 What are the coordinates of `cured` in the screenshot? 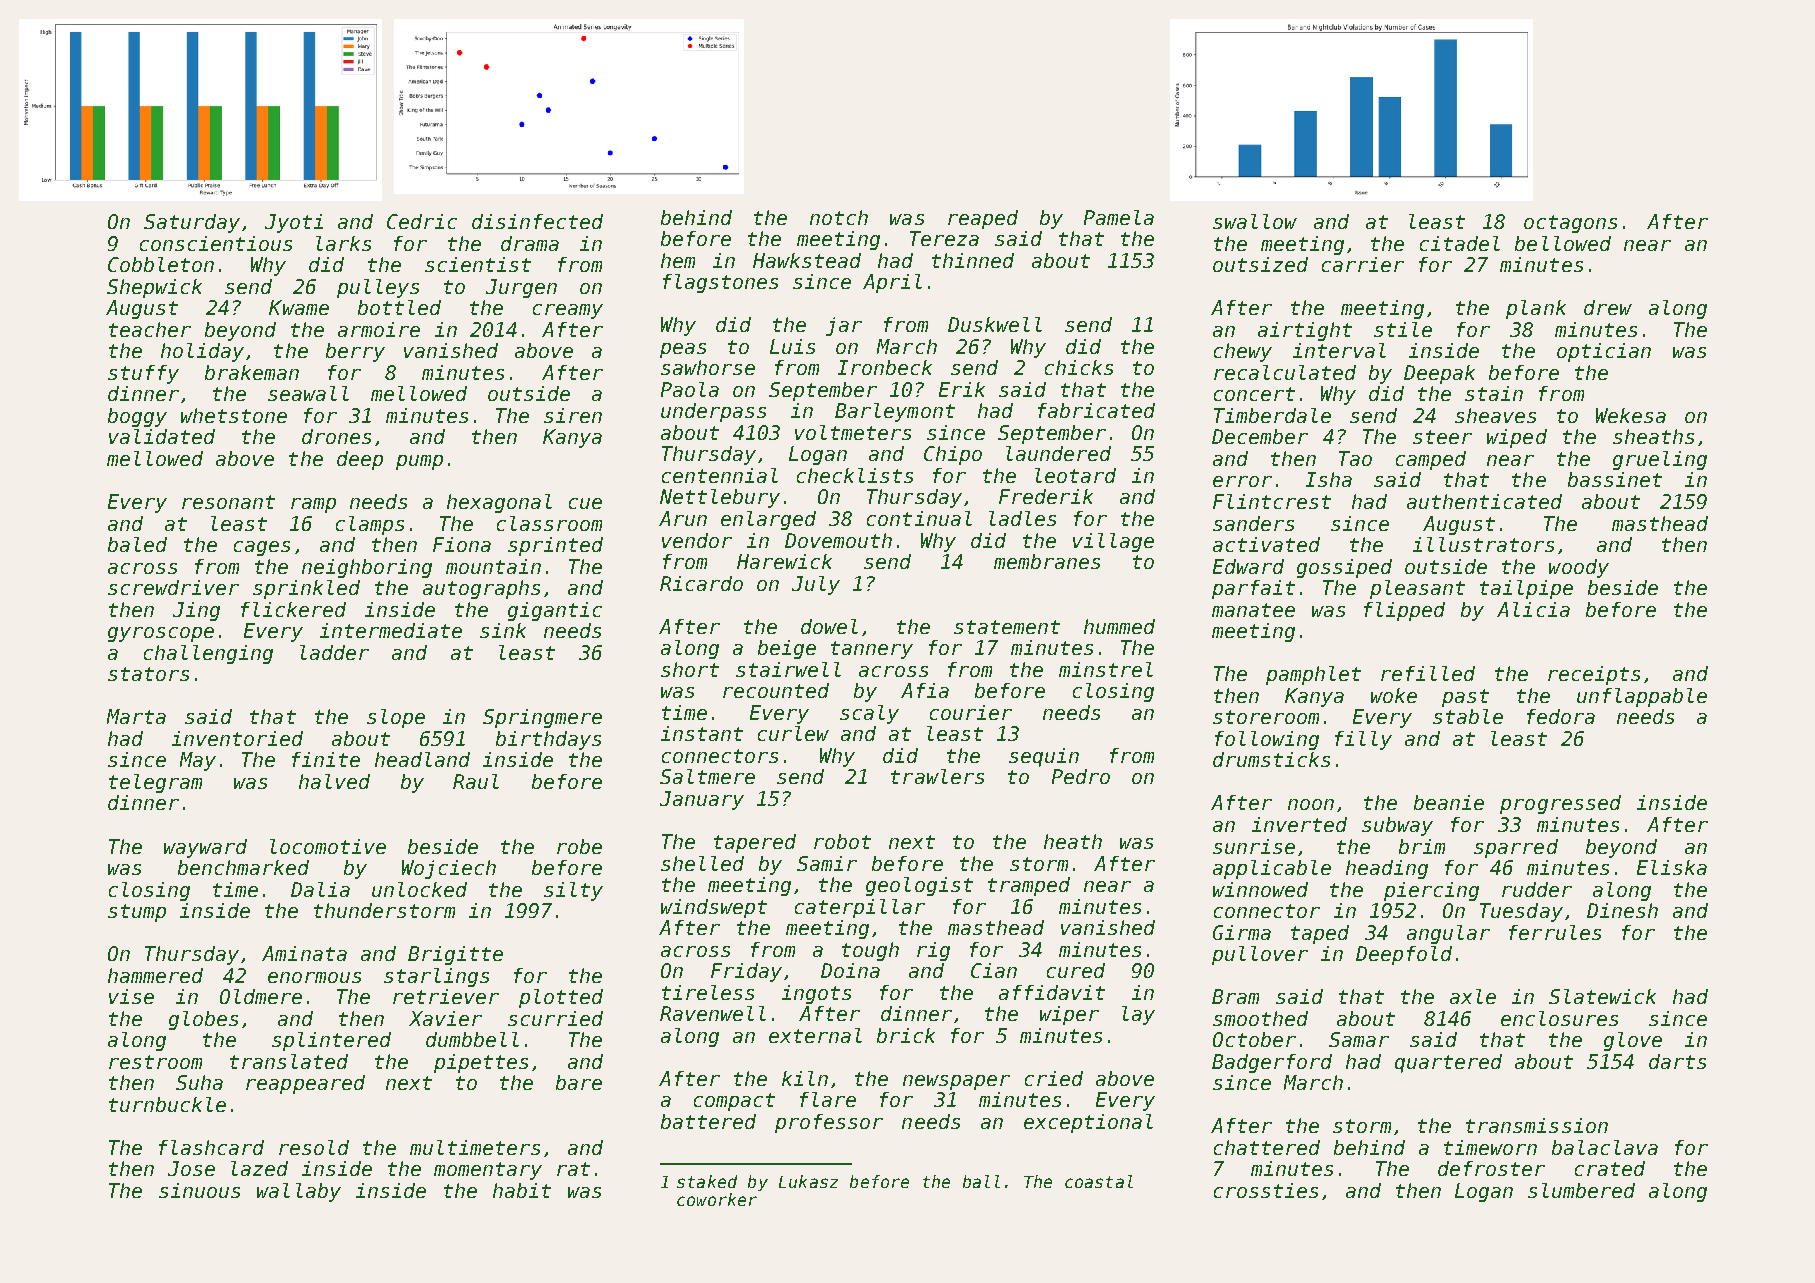 It's located at (1076, 970).
